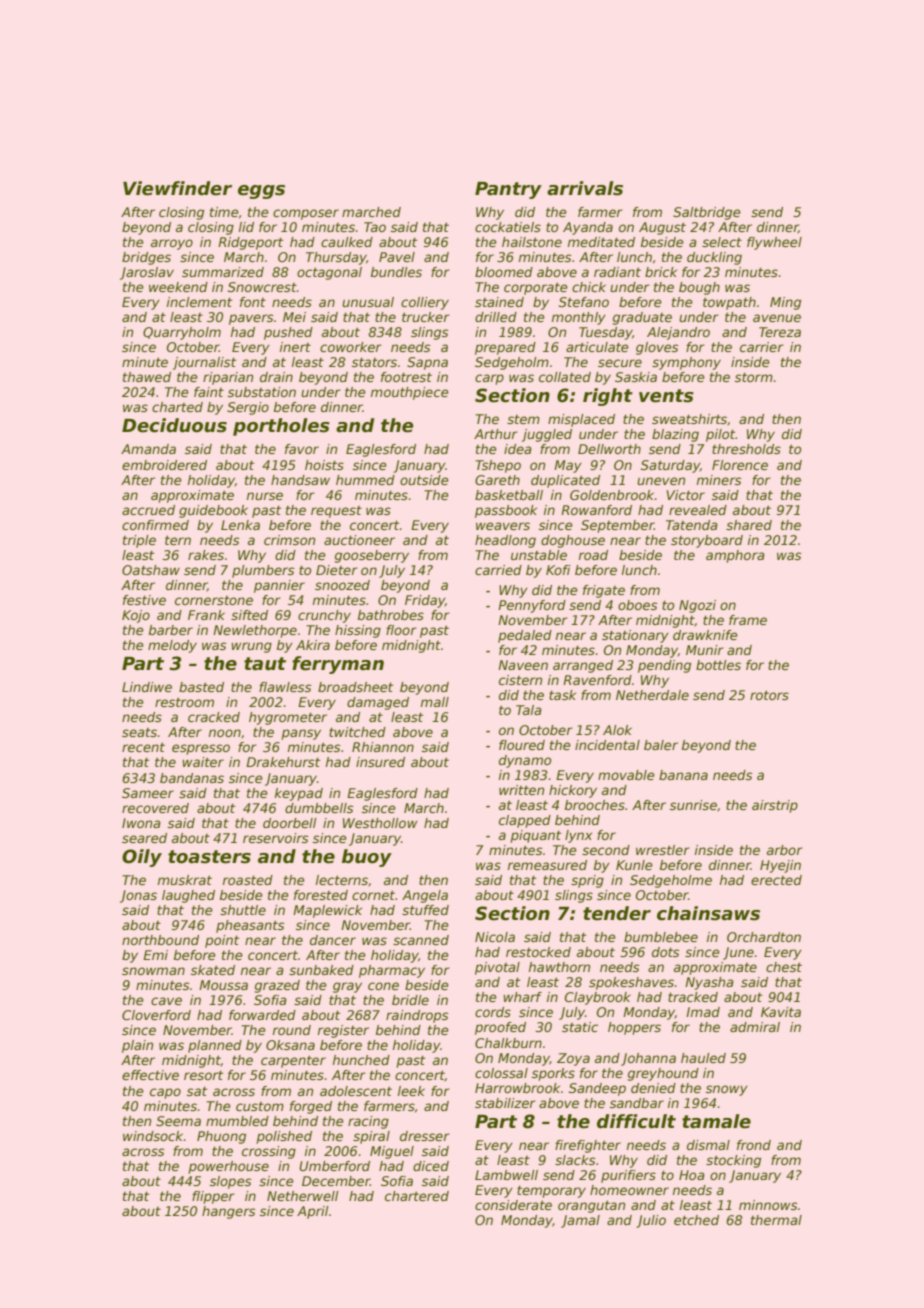  I want to click on mall, so click(435, 702).
